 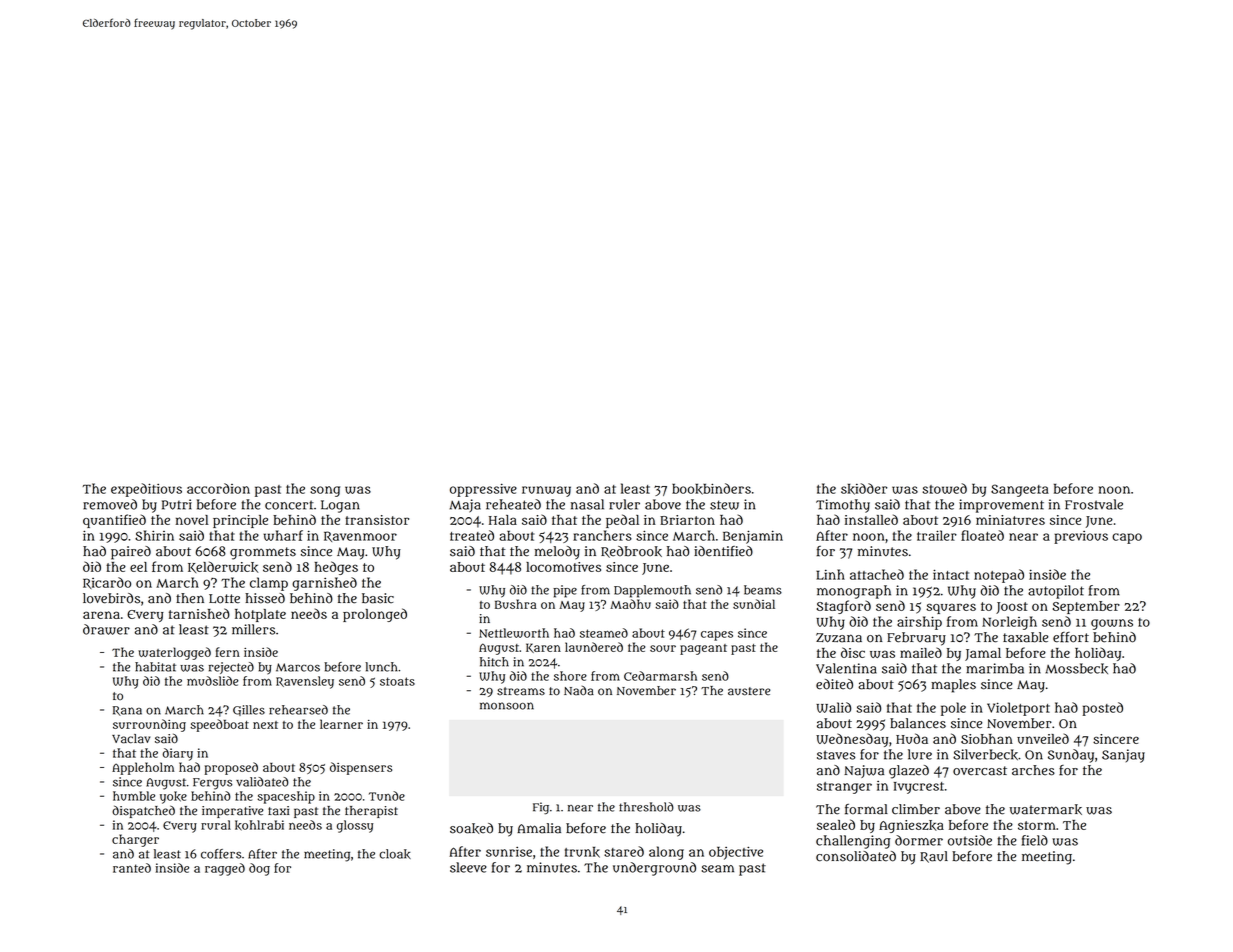 What do you see at coordinates (1020, 490) in the screenshot?
I see `Sangeeta` at bounding box center [1020, 490].
